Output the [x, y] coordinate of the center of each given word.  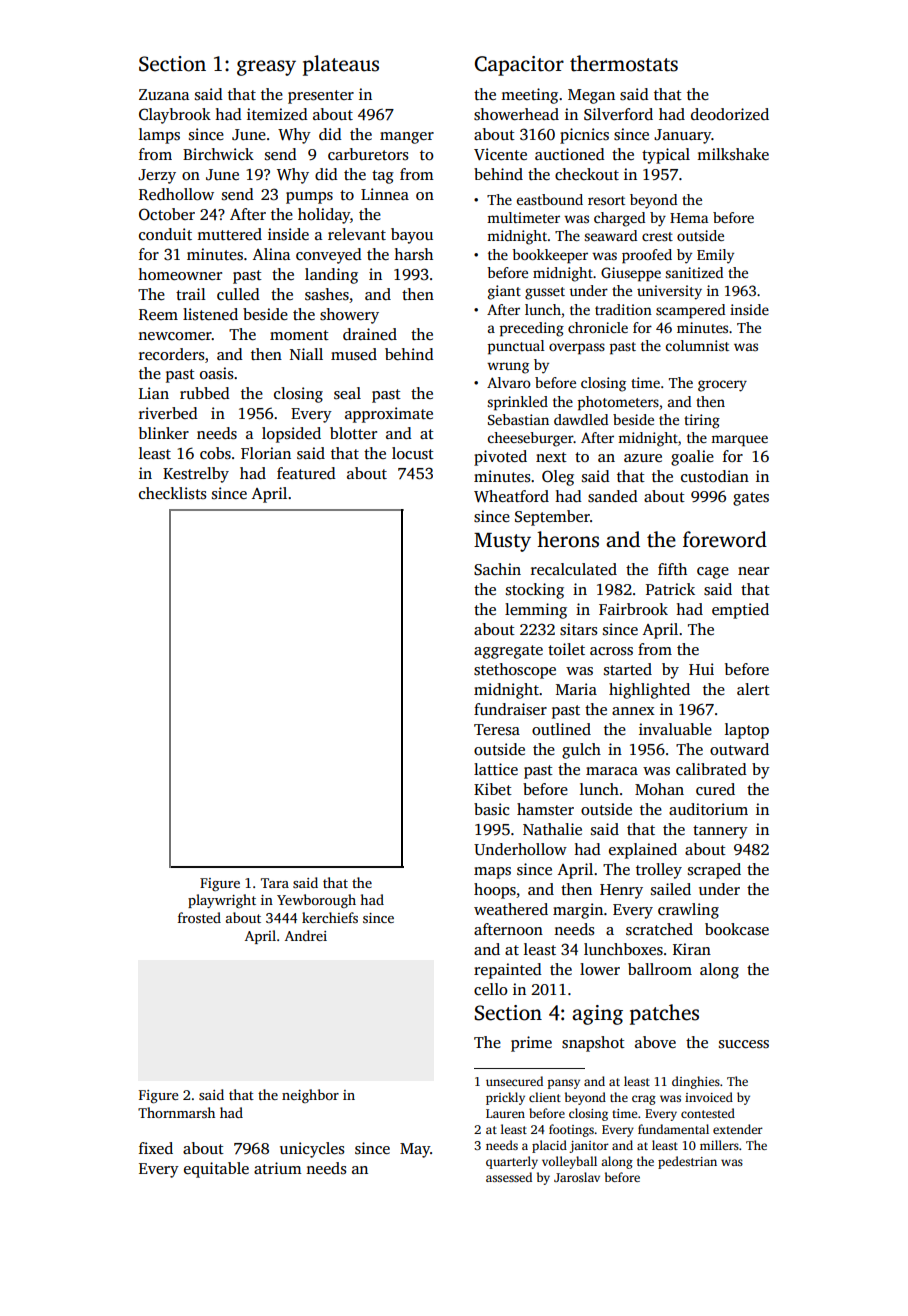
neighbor [310, 1096]
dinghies [696, 1082]
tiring [702, 421]
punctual [516, 347]
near [753, 571]
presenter [321, 97]
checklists [172, 493]
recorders [171, 354]
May [415, 1150]
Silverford [618, 114]
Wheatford [511, 496]
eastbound [550, 199]
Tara [275, 883]
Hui [701, 669]
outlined [561, 729]
